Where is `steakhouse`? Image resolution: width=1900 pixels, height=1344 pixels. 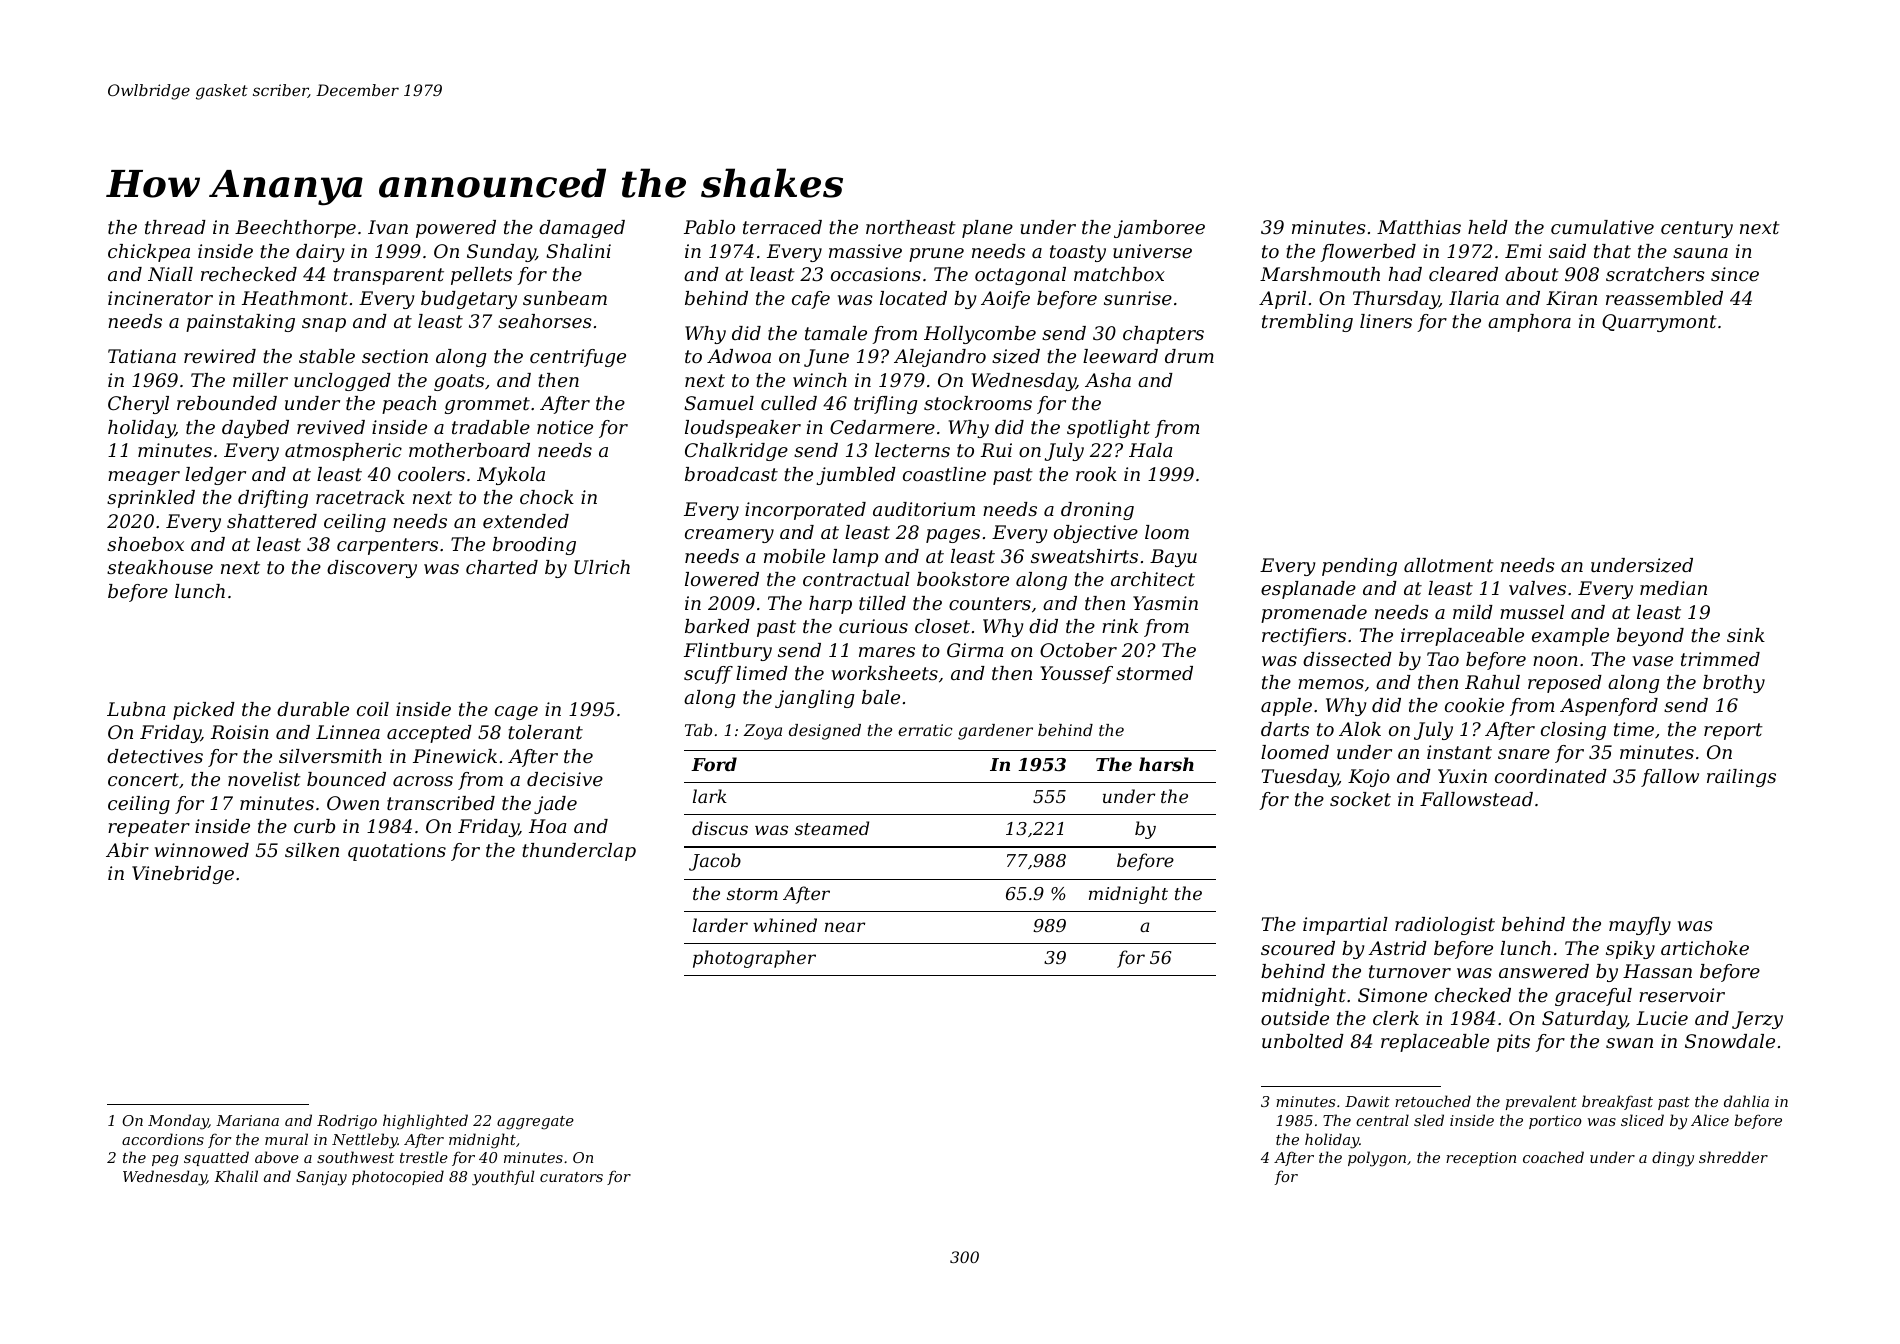
steakhouse is located at coordinates (160, 567).
